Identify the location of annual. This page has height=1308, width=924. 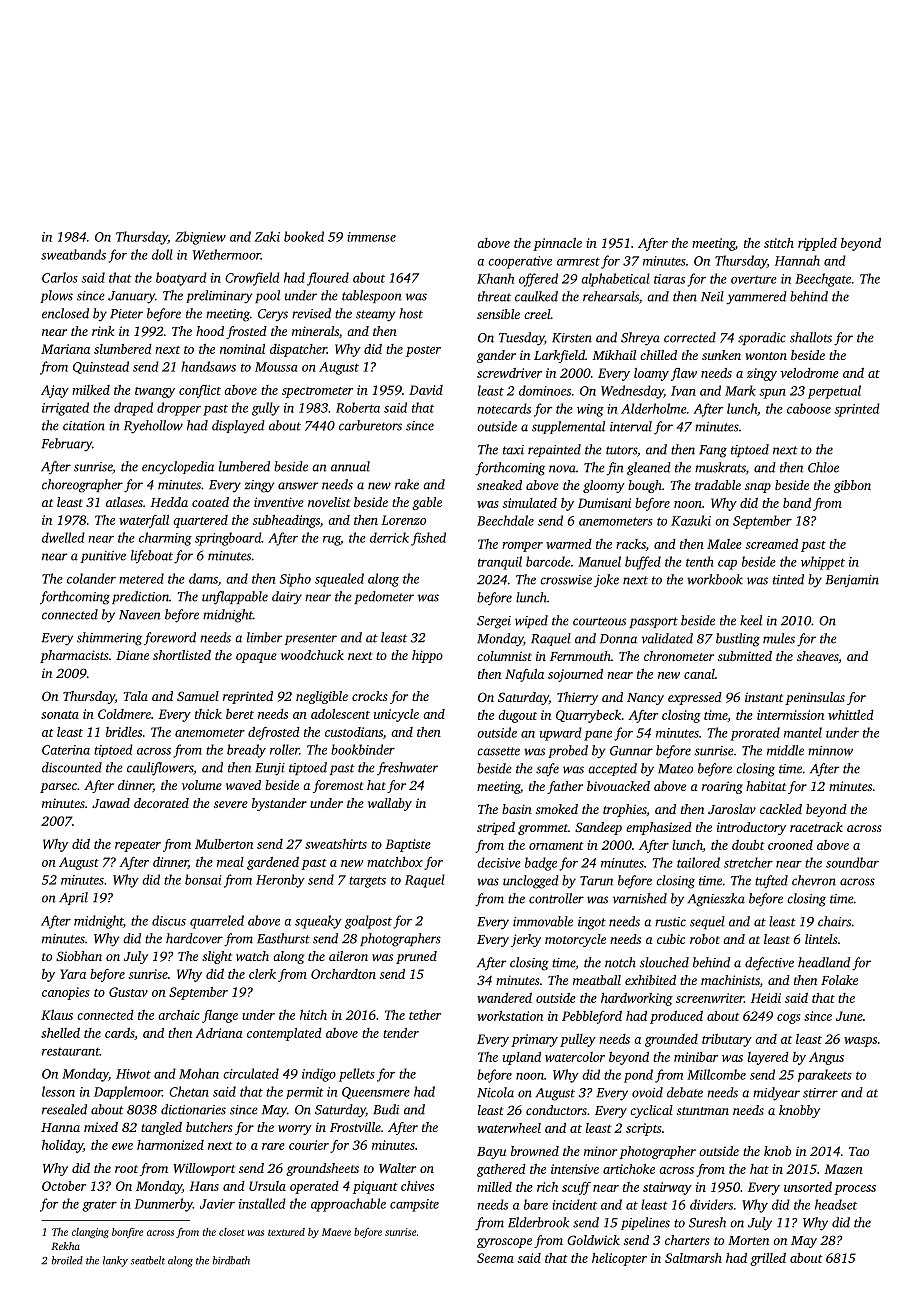
(350, 466).
